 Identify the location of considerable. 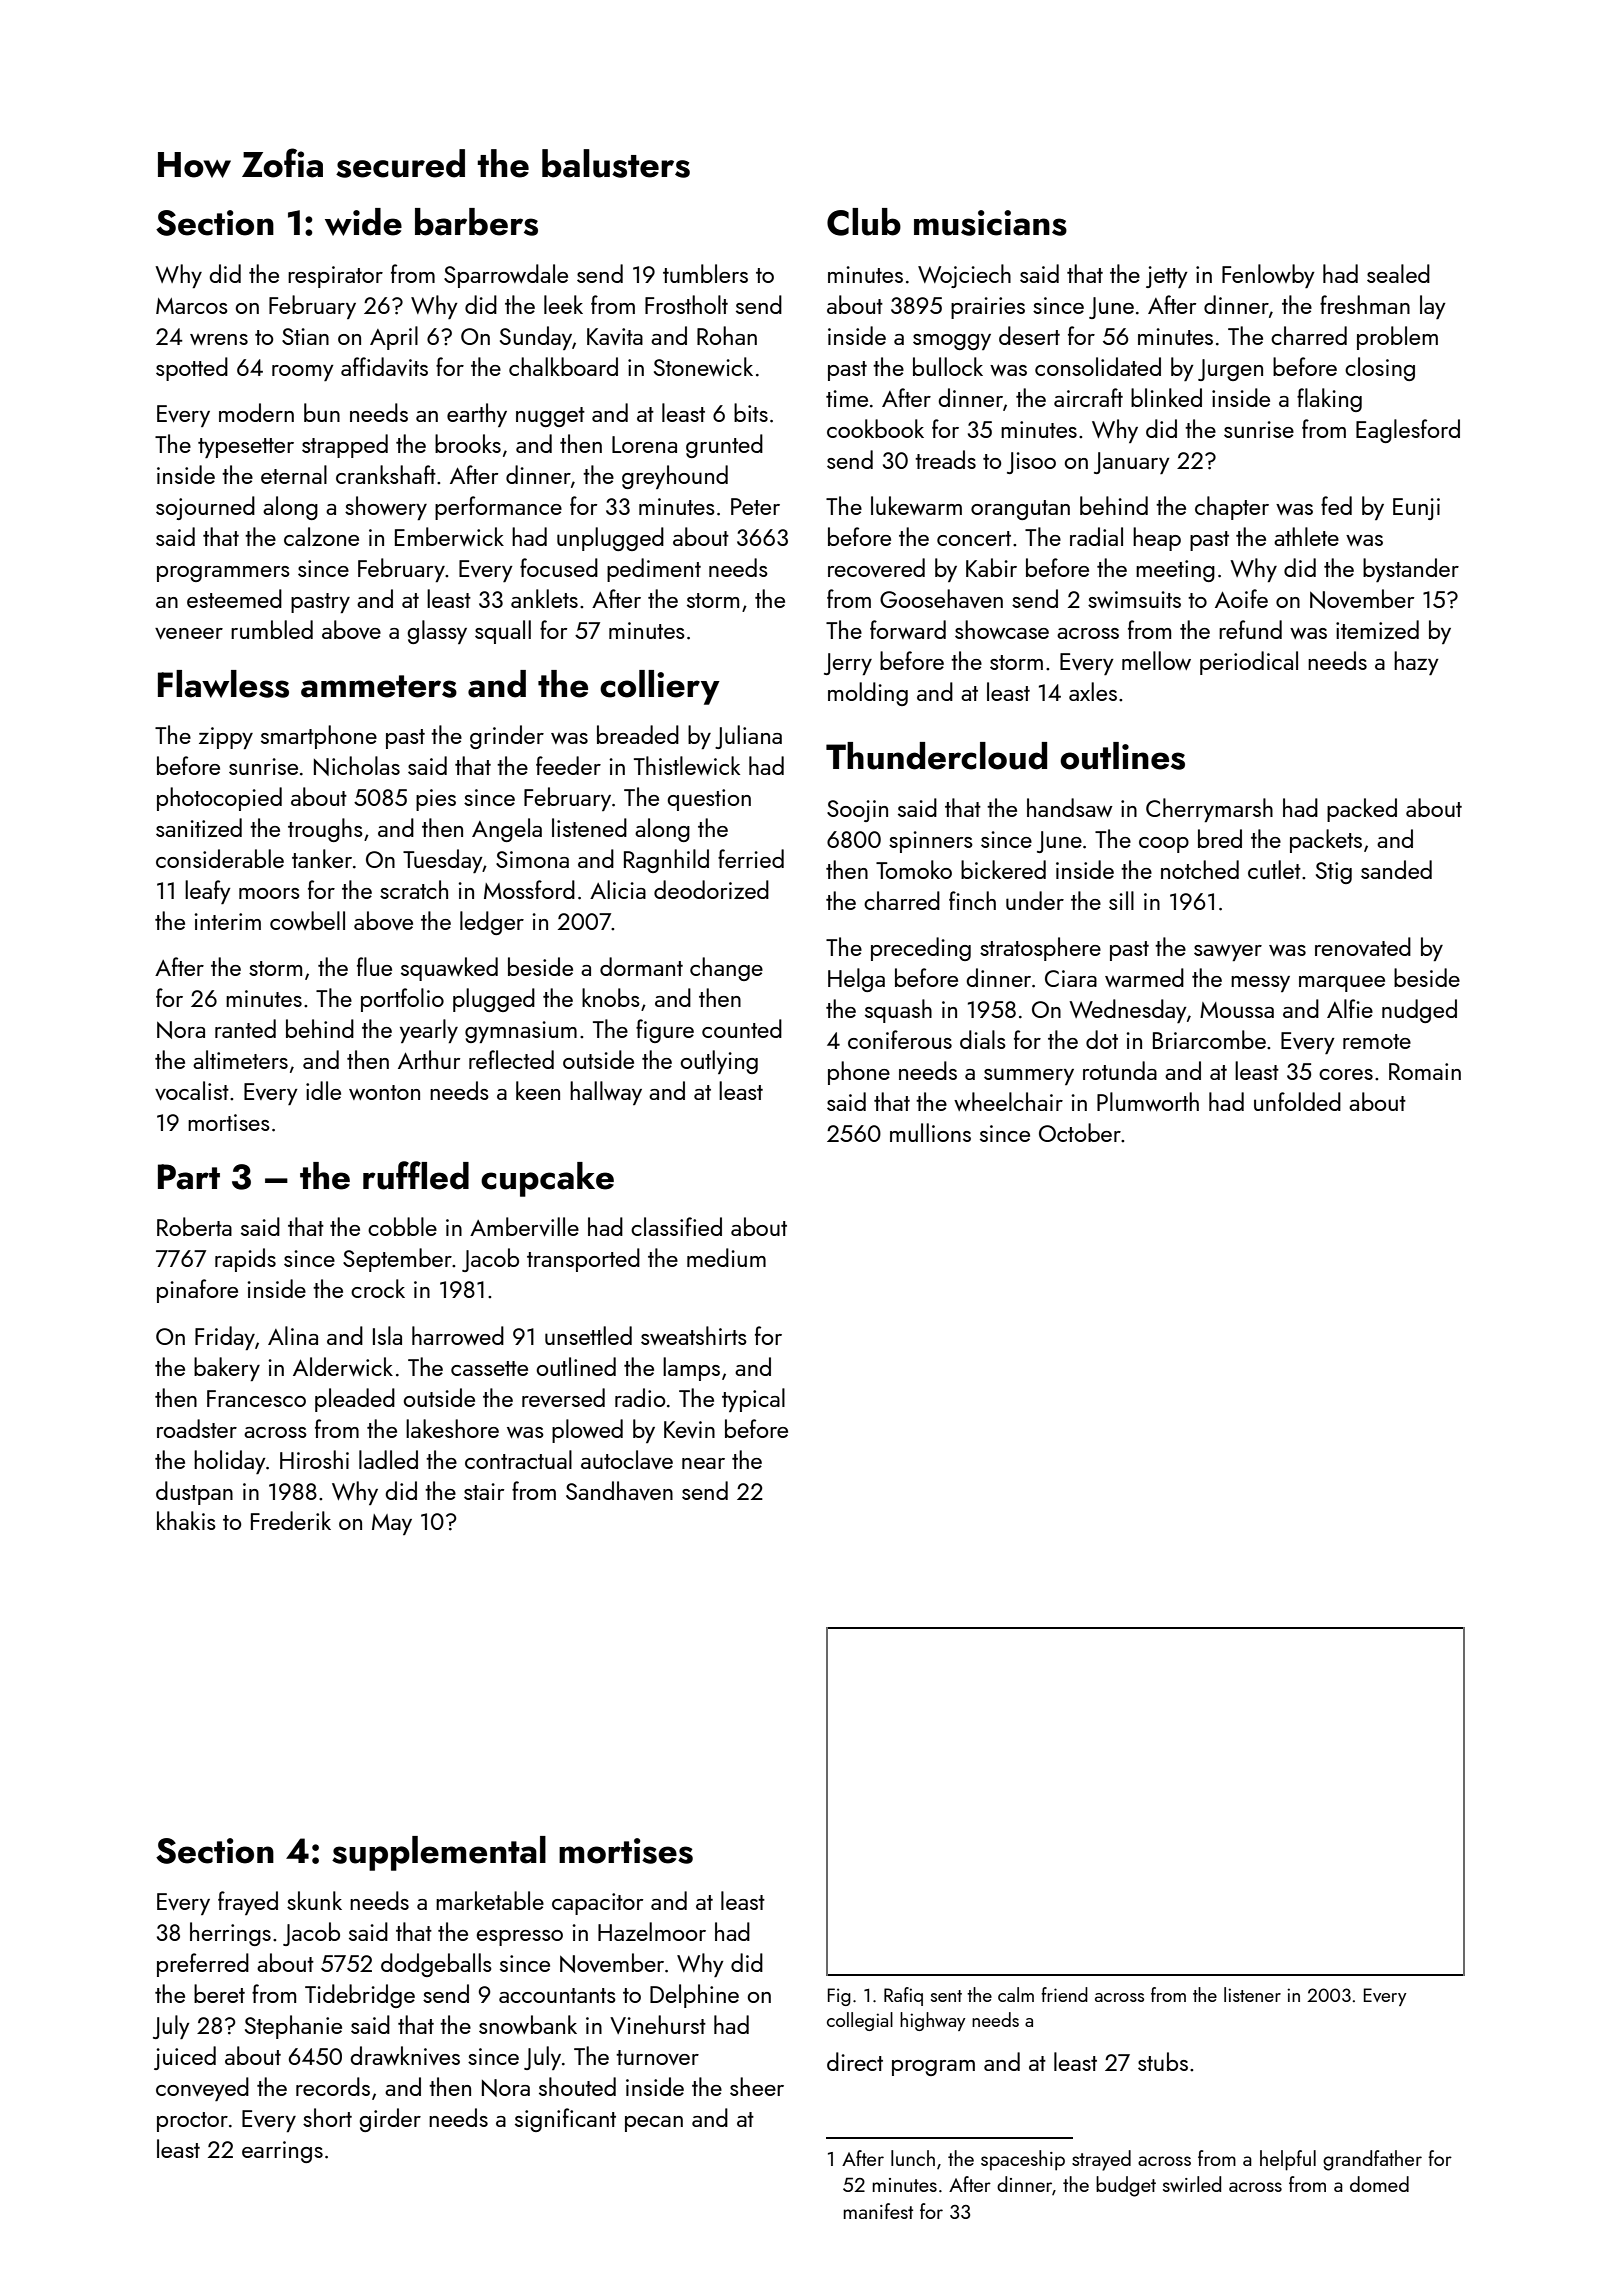
(220, 858).
